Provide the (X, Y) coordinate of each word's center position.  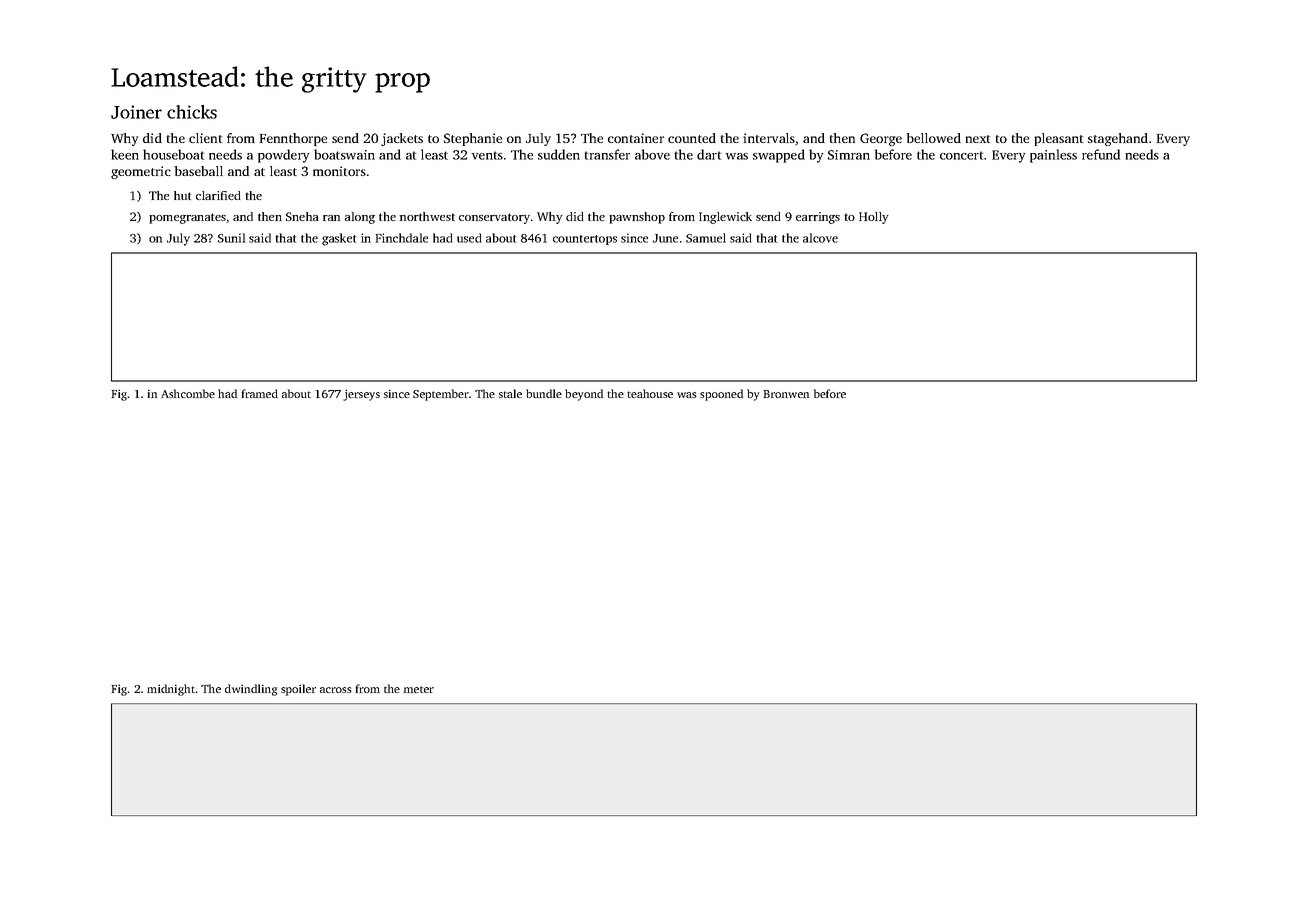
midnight (171, 690)
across (336, 690)
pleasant (1059, 139)
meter (419, 689)
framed (260, 393)
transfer (607, 154)
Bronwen (786, 394)
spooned (721, 395)
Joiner (136, 112)
